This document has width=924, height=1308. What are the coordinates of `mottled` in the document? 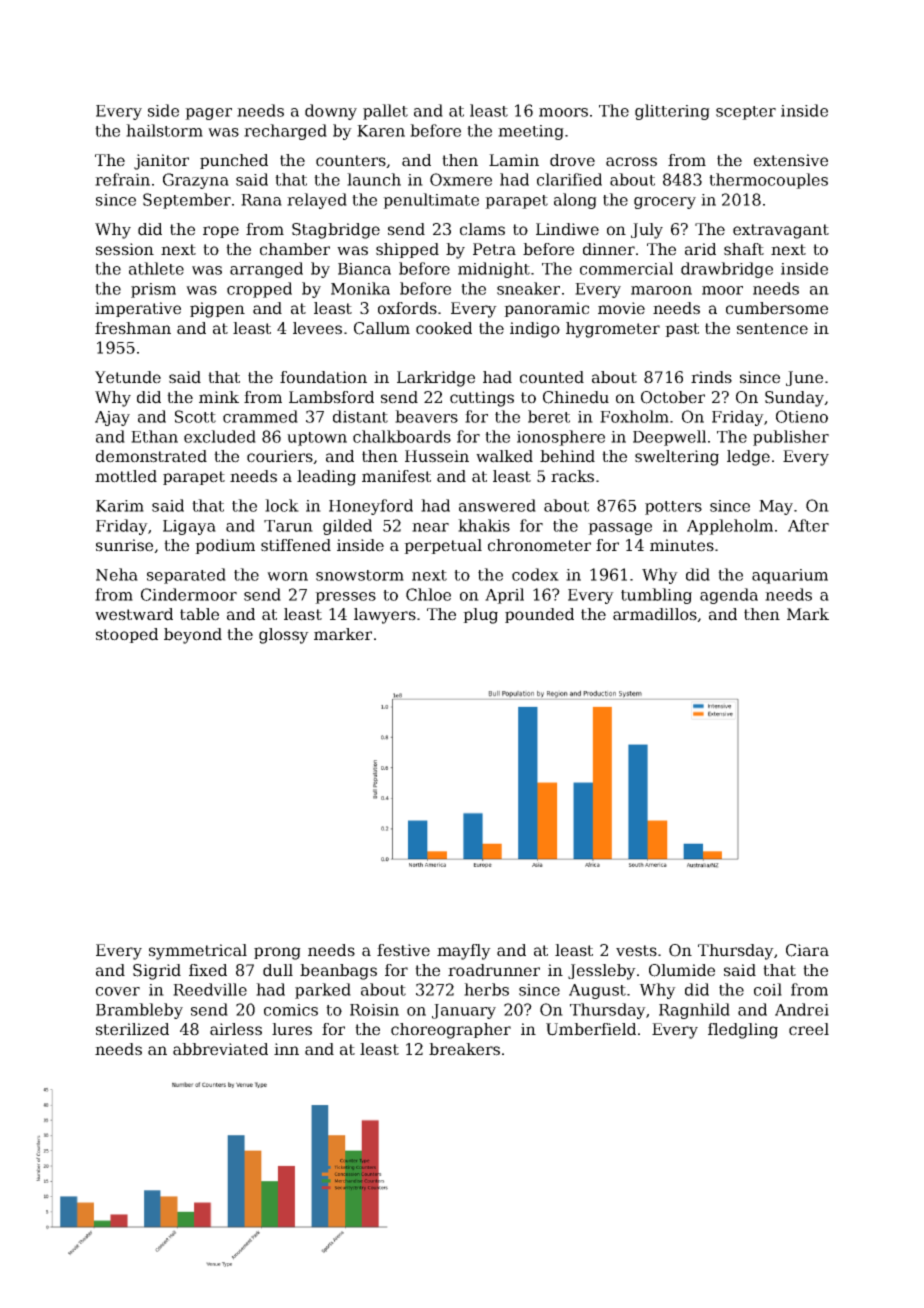 It's located at (126, 476).
